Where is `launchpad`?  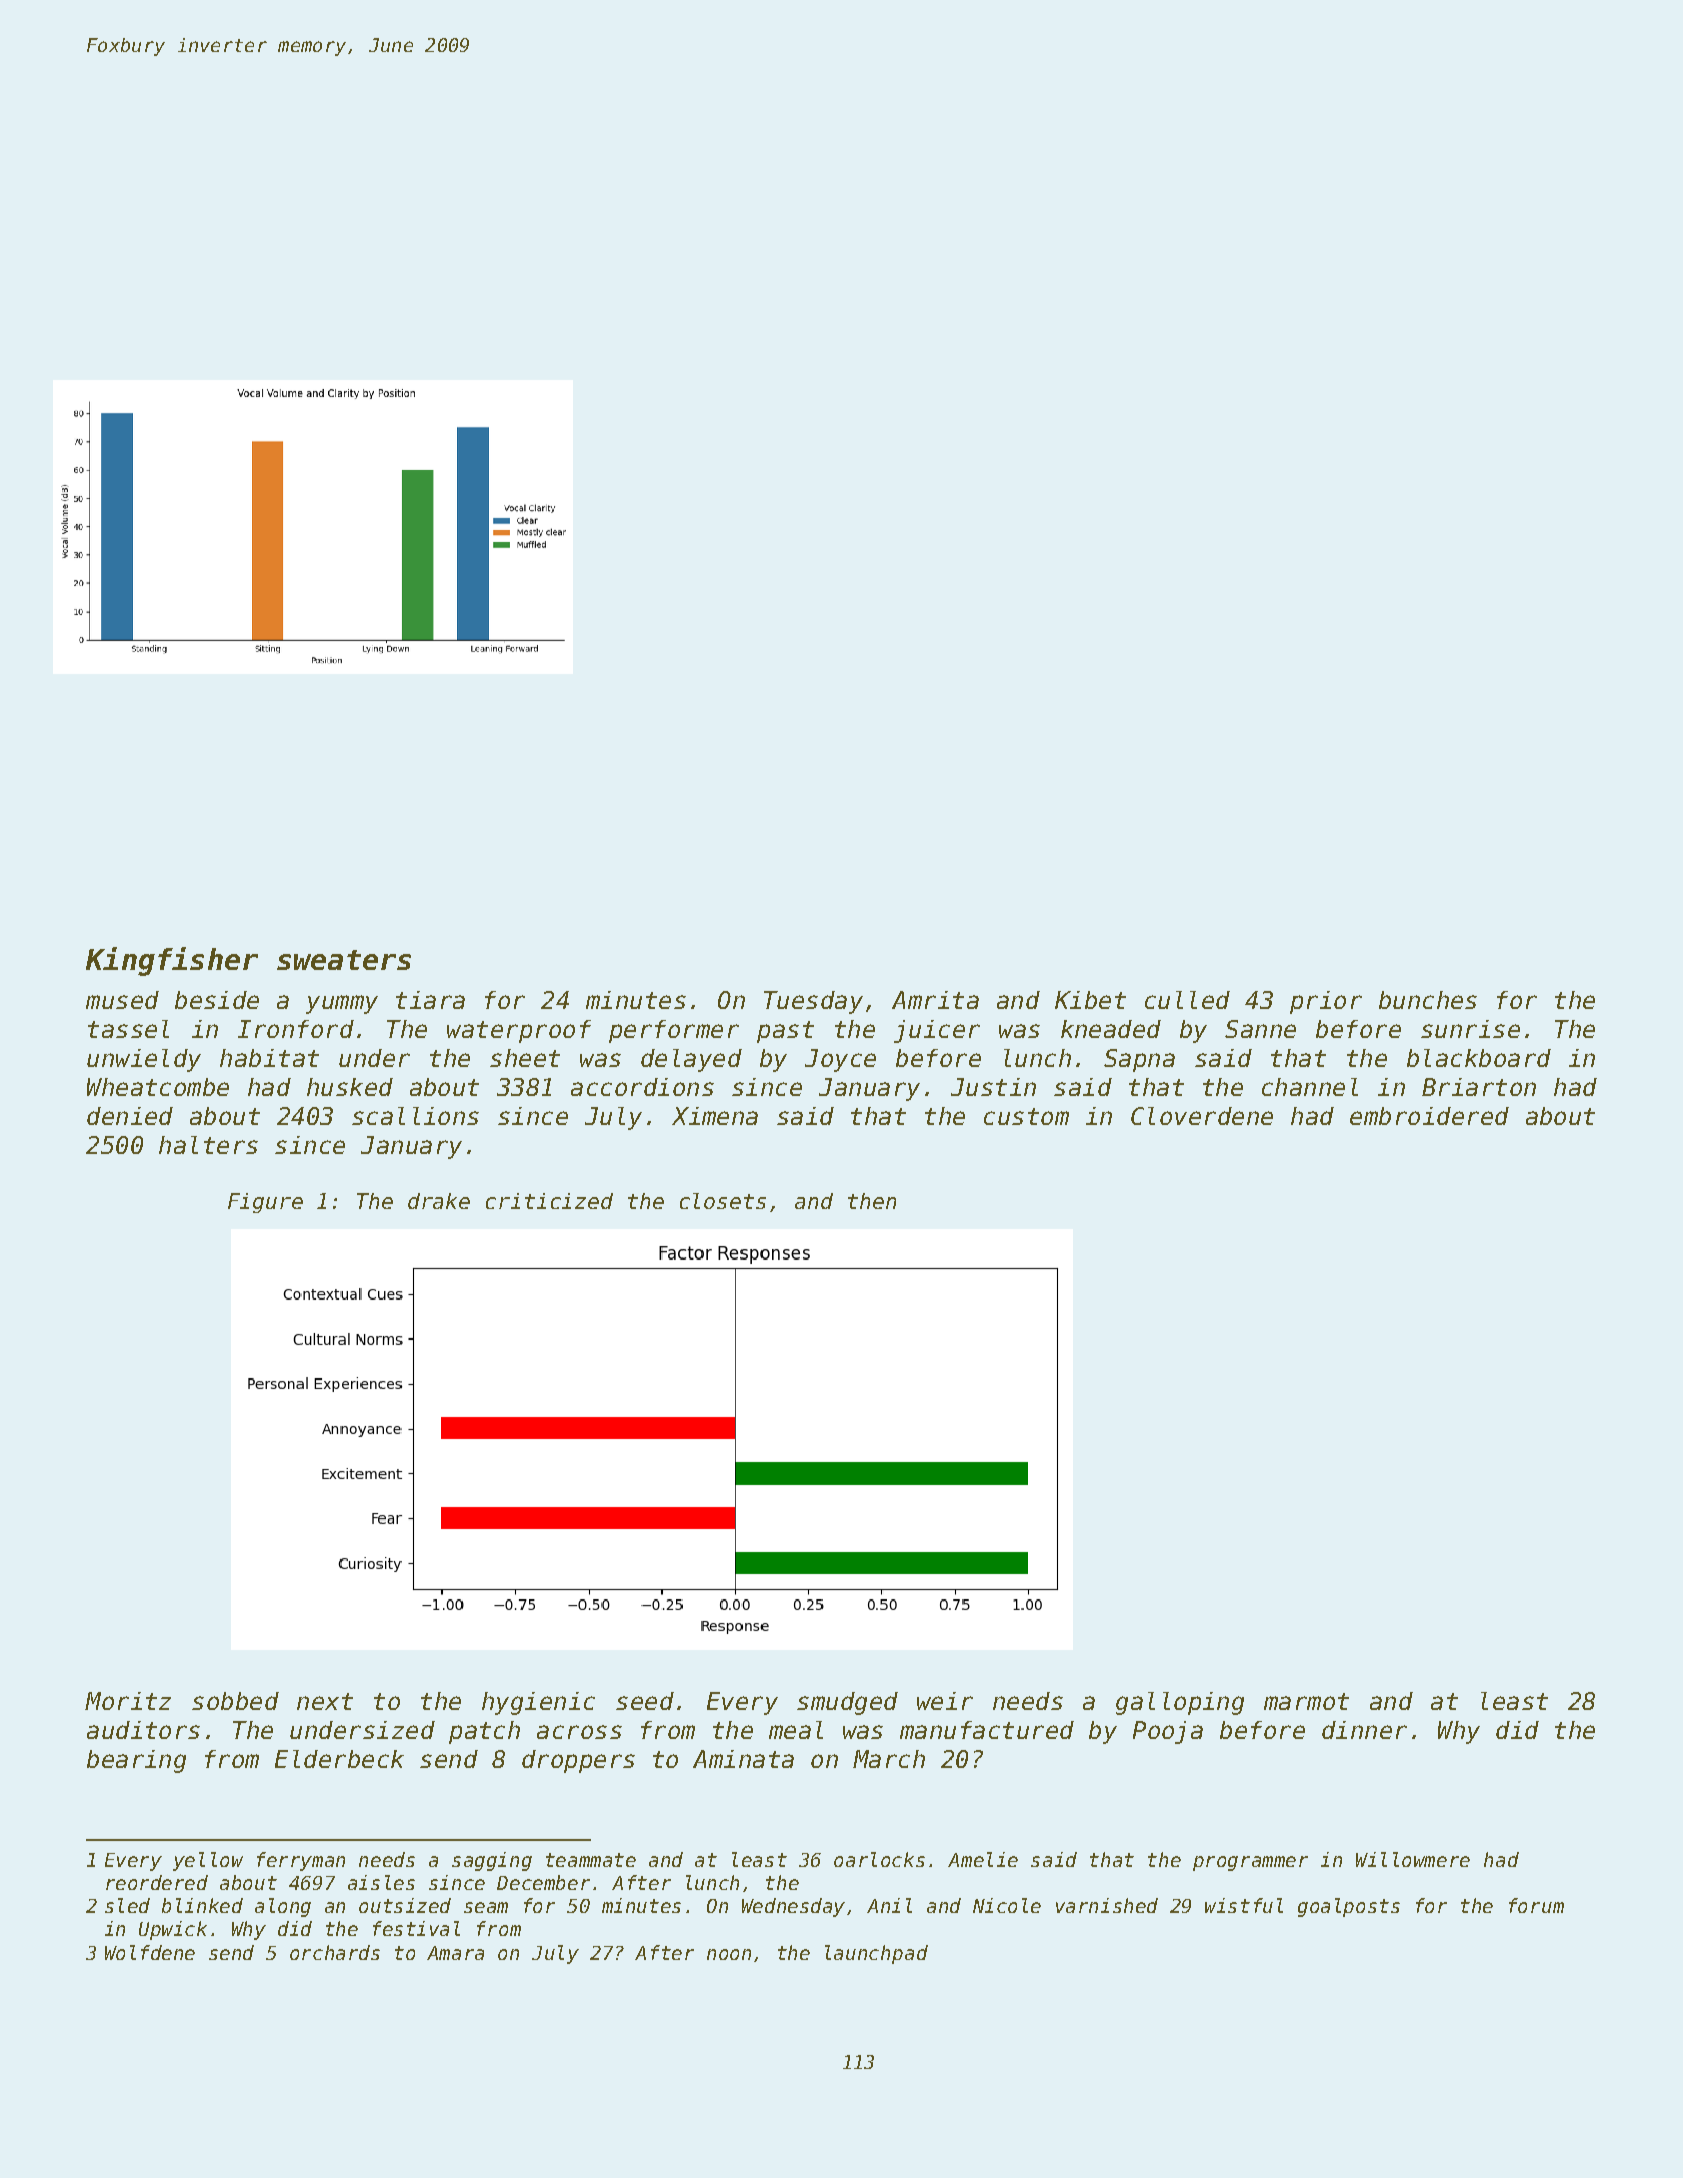 launchpad is located at coordinates (876, 1954).
